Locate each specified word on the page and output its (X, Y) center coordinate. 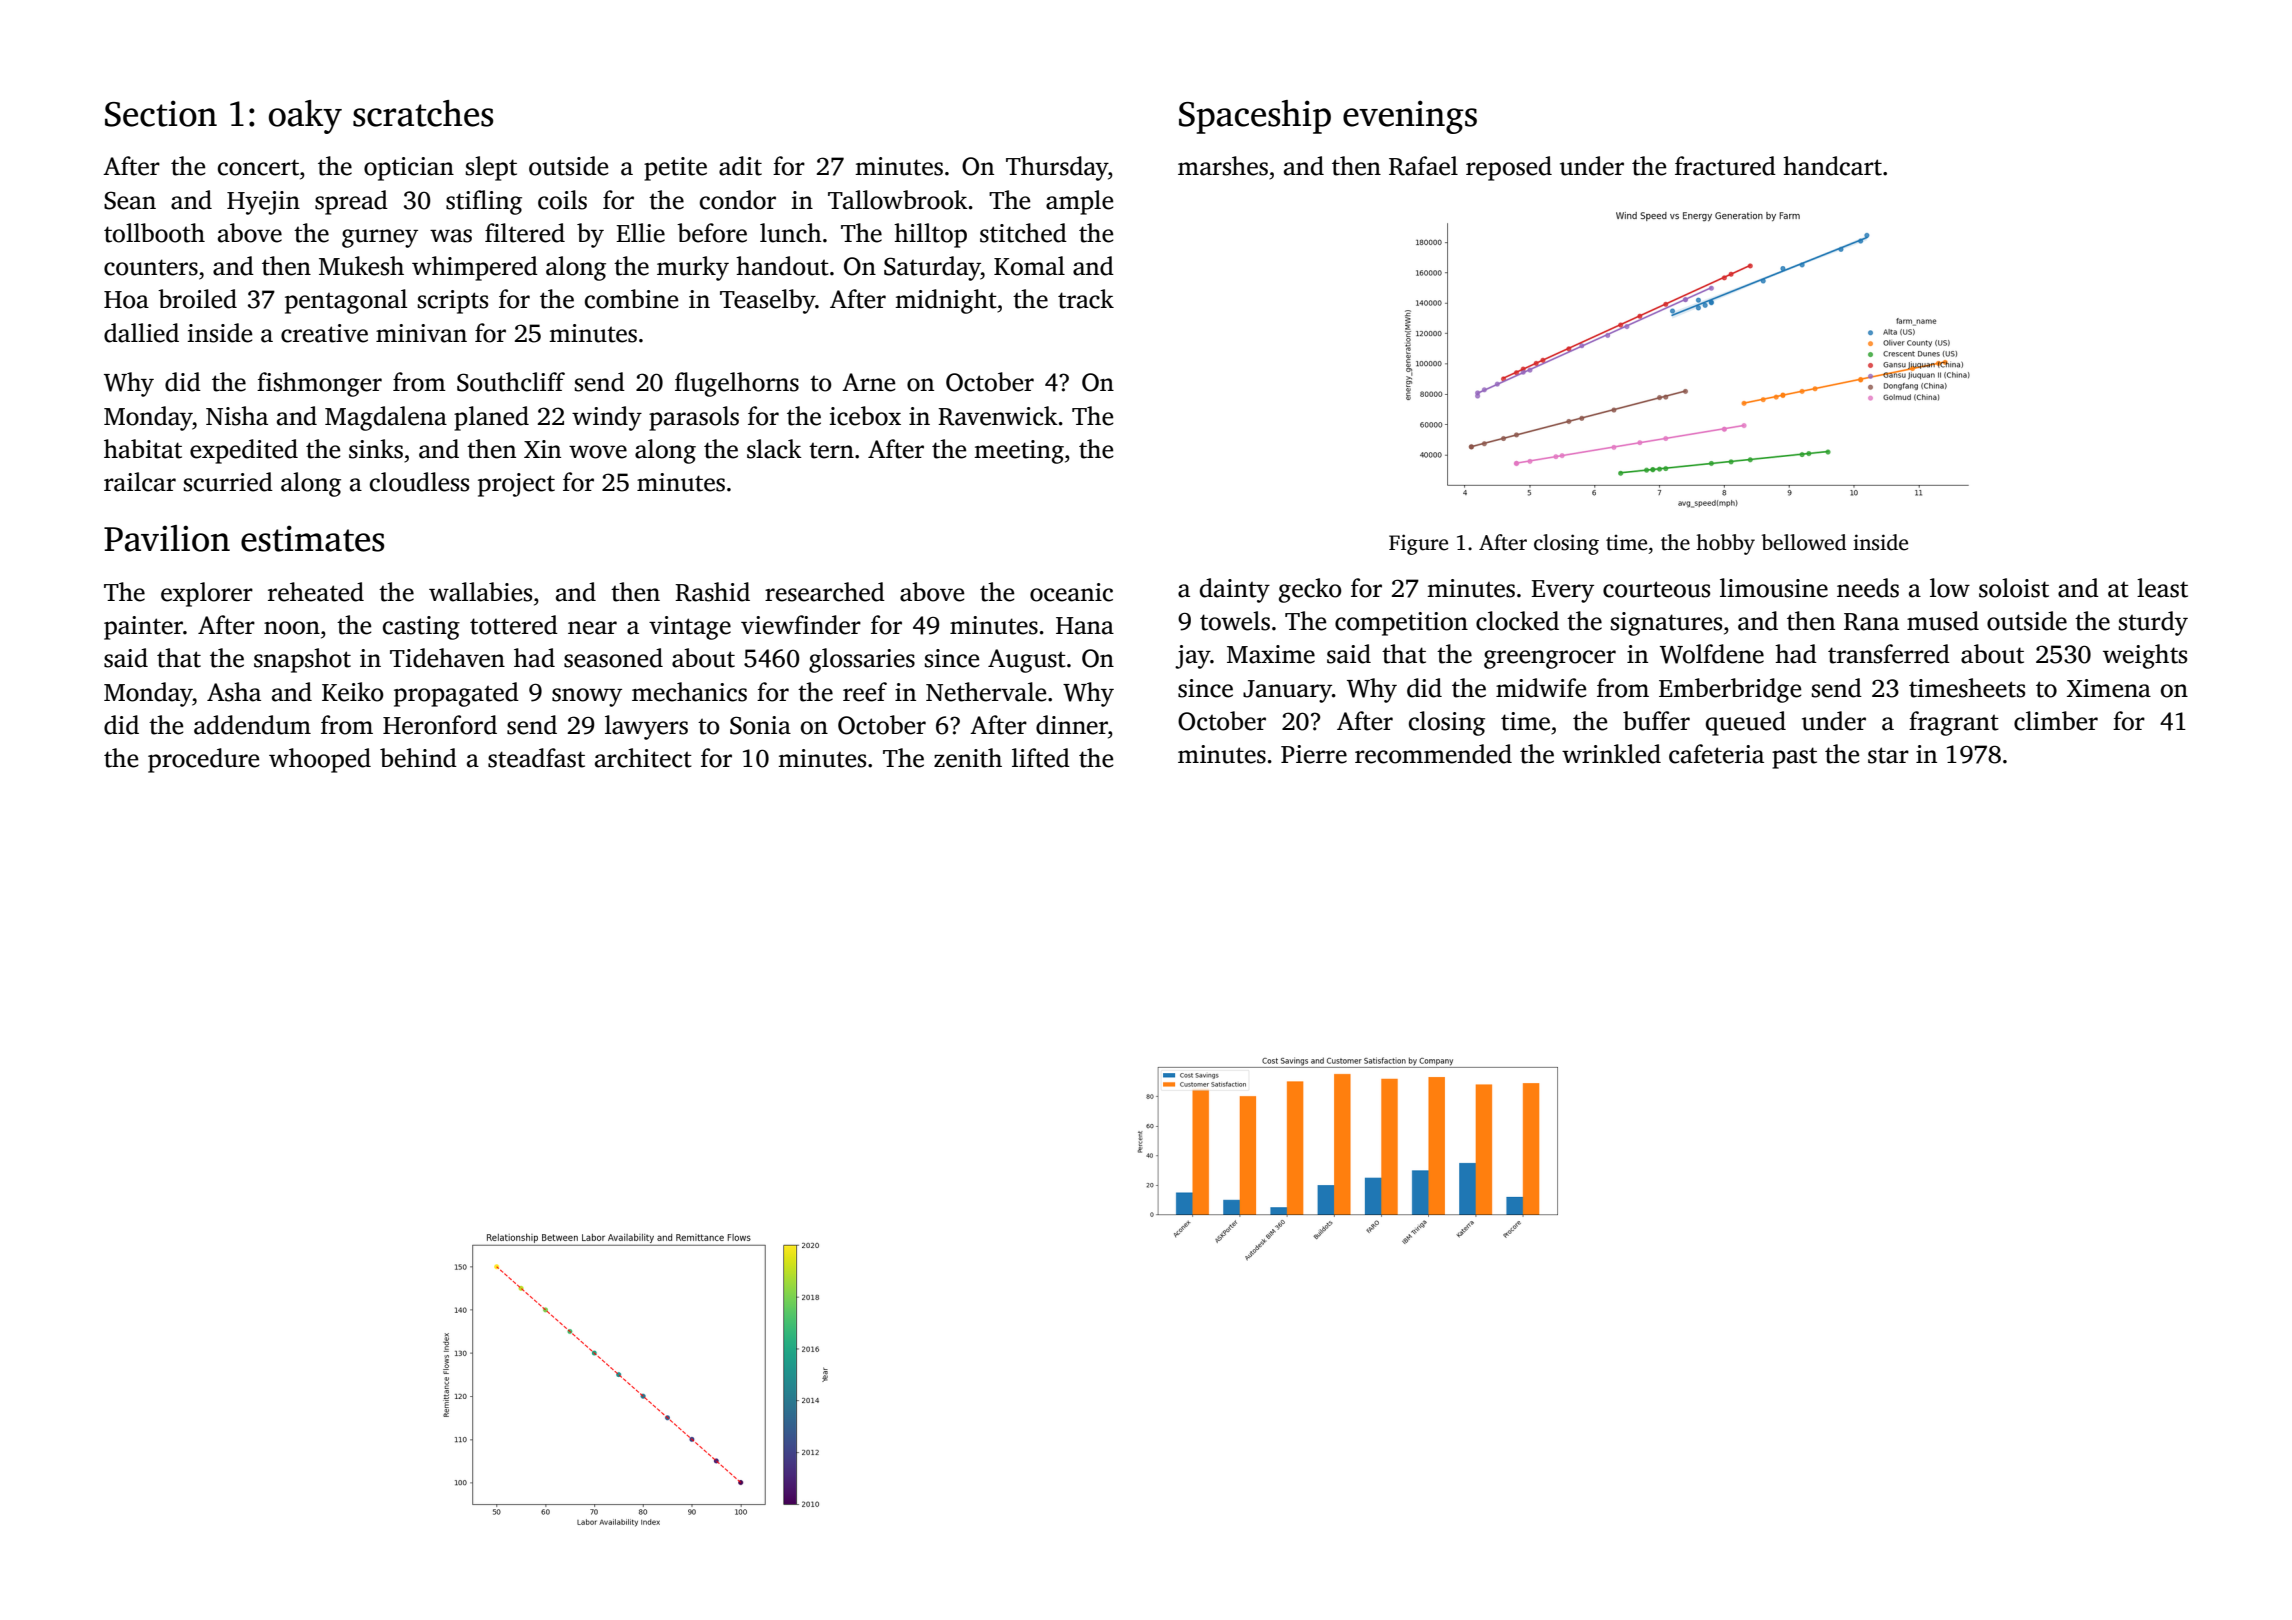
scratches (423, 113)
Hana (1085, 626)
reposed (1509, 168)
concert (258, 167)
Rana (1871, 622)
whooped (320, 760)
